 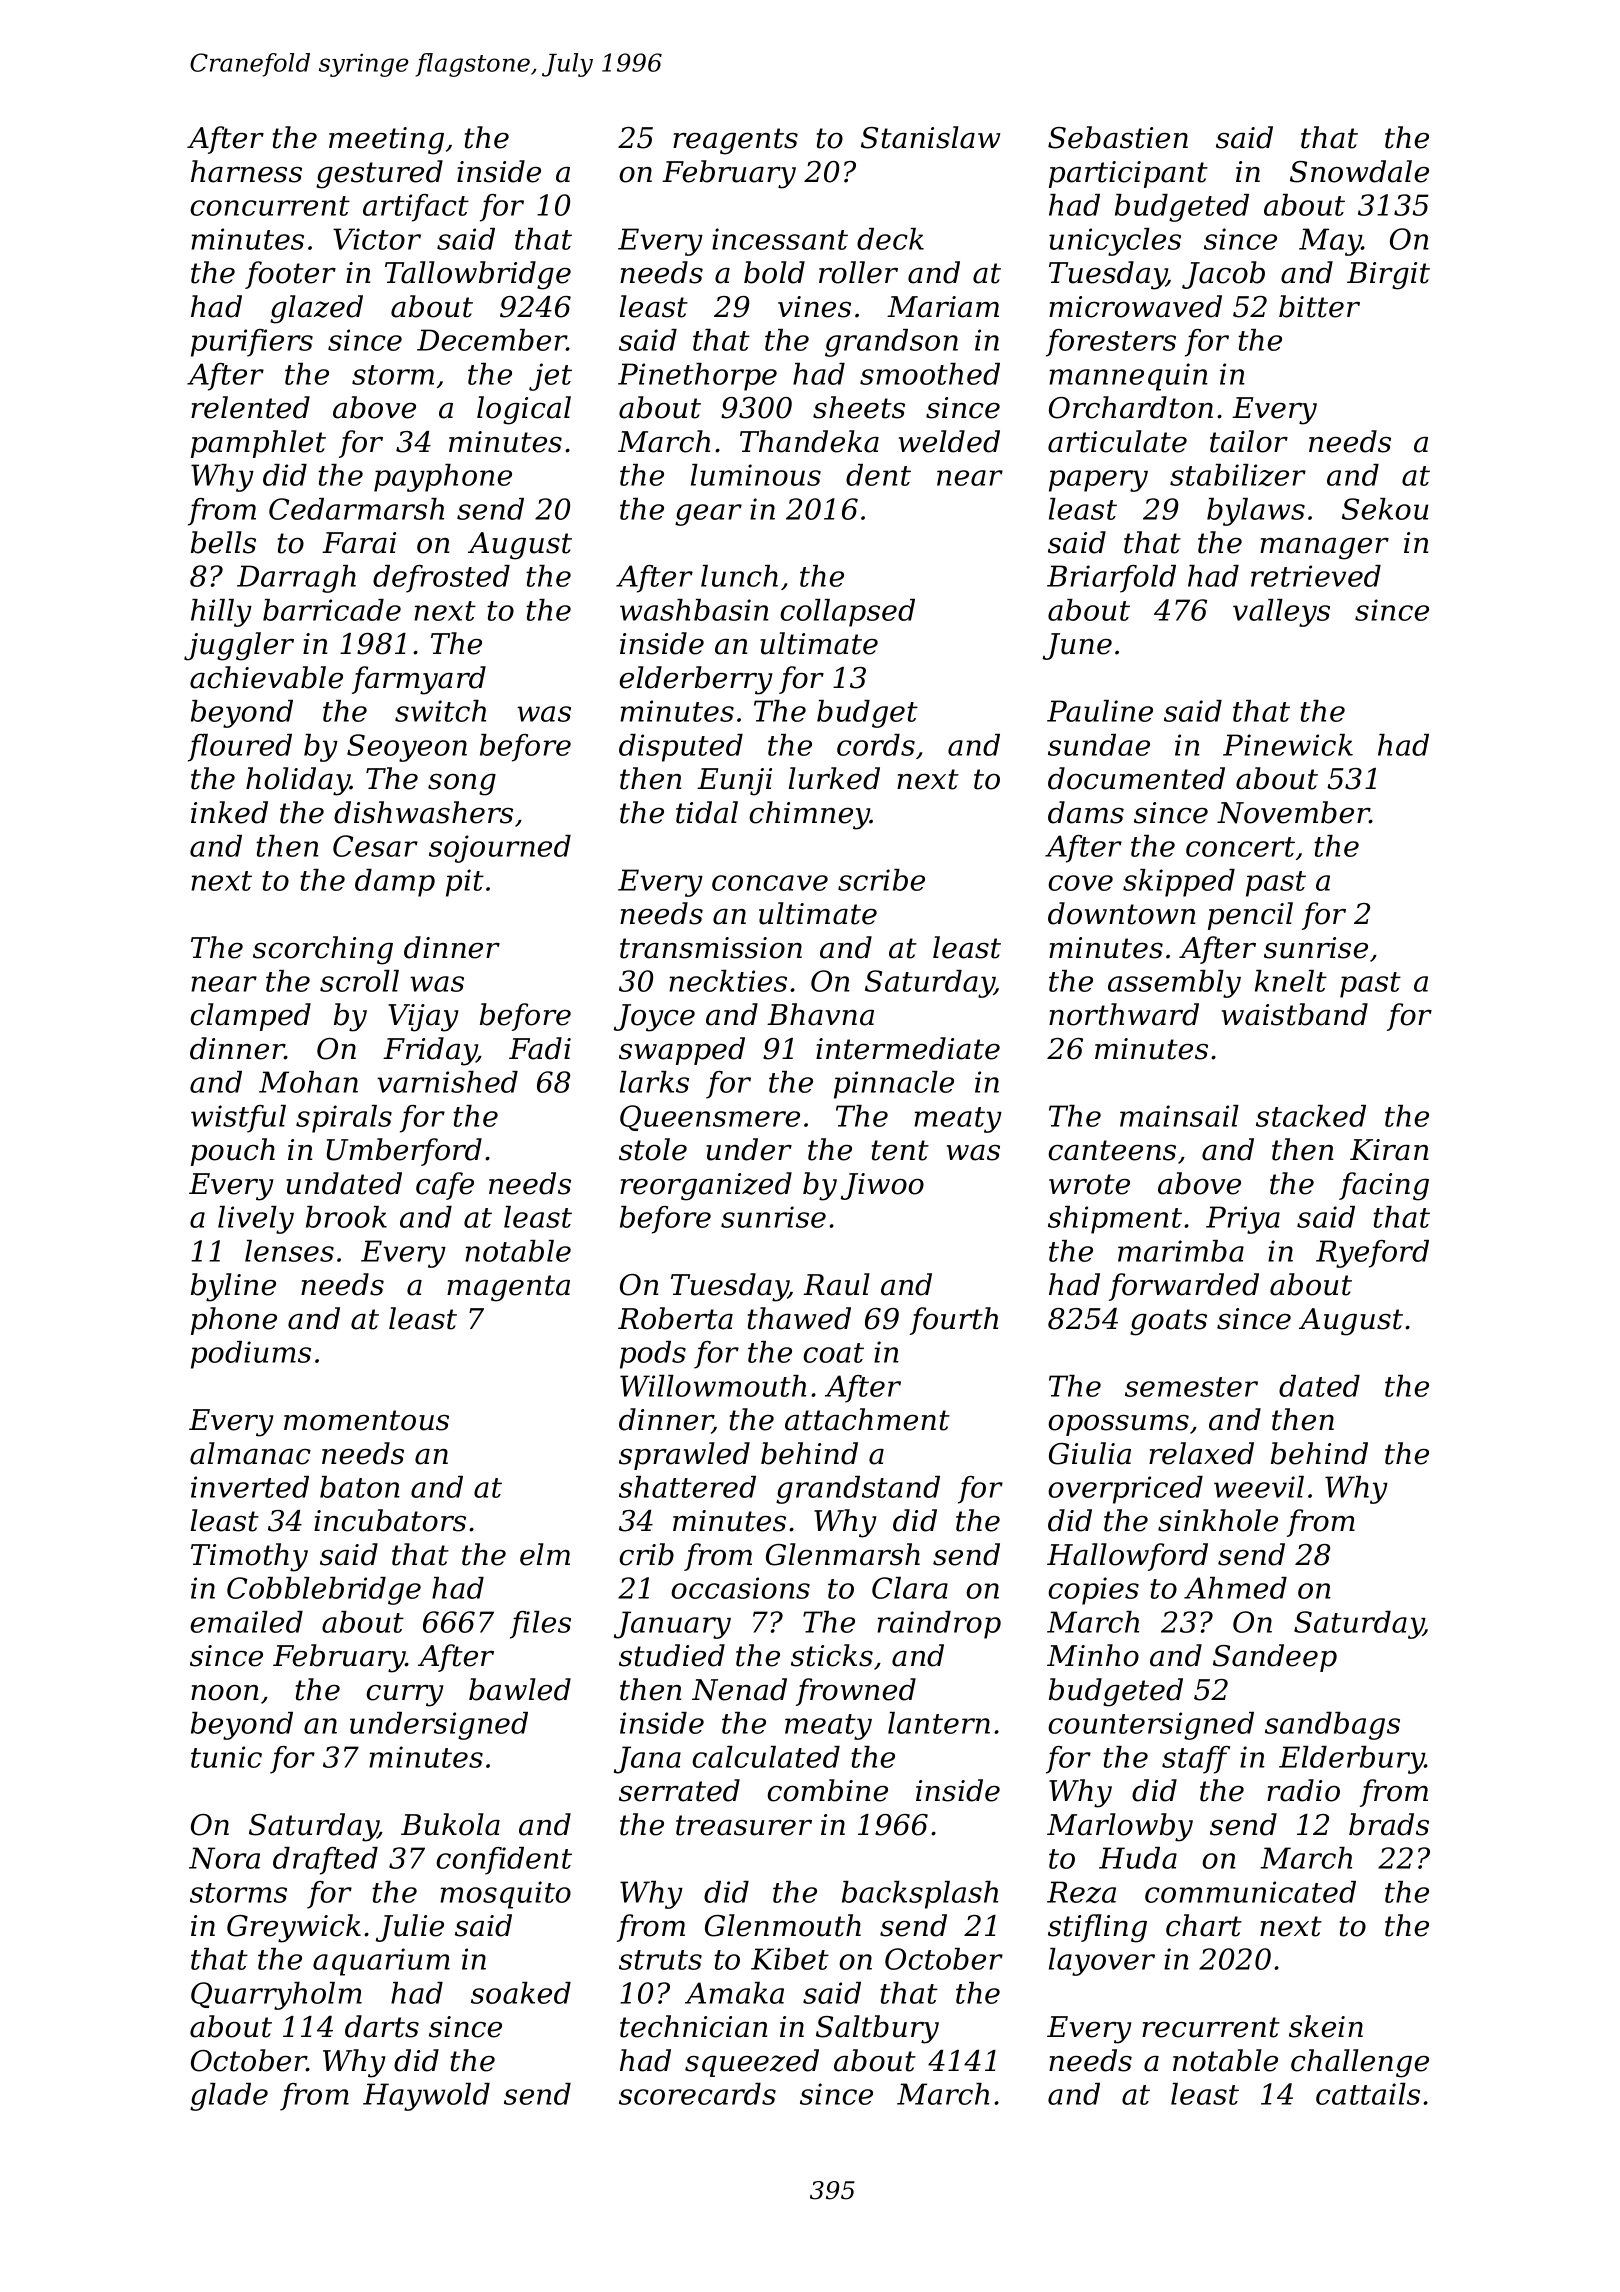 I want to click on raindrop, so click(x=939, y=1625).
